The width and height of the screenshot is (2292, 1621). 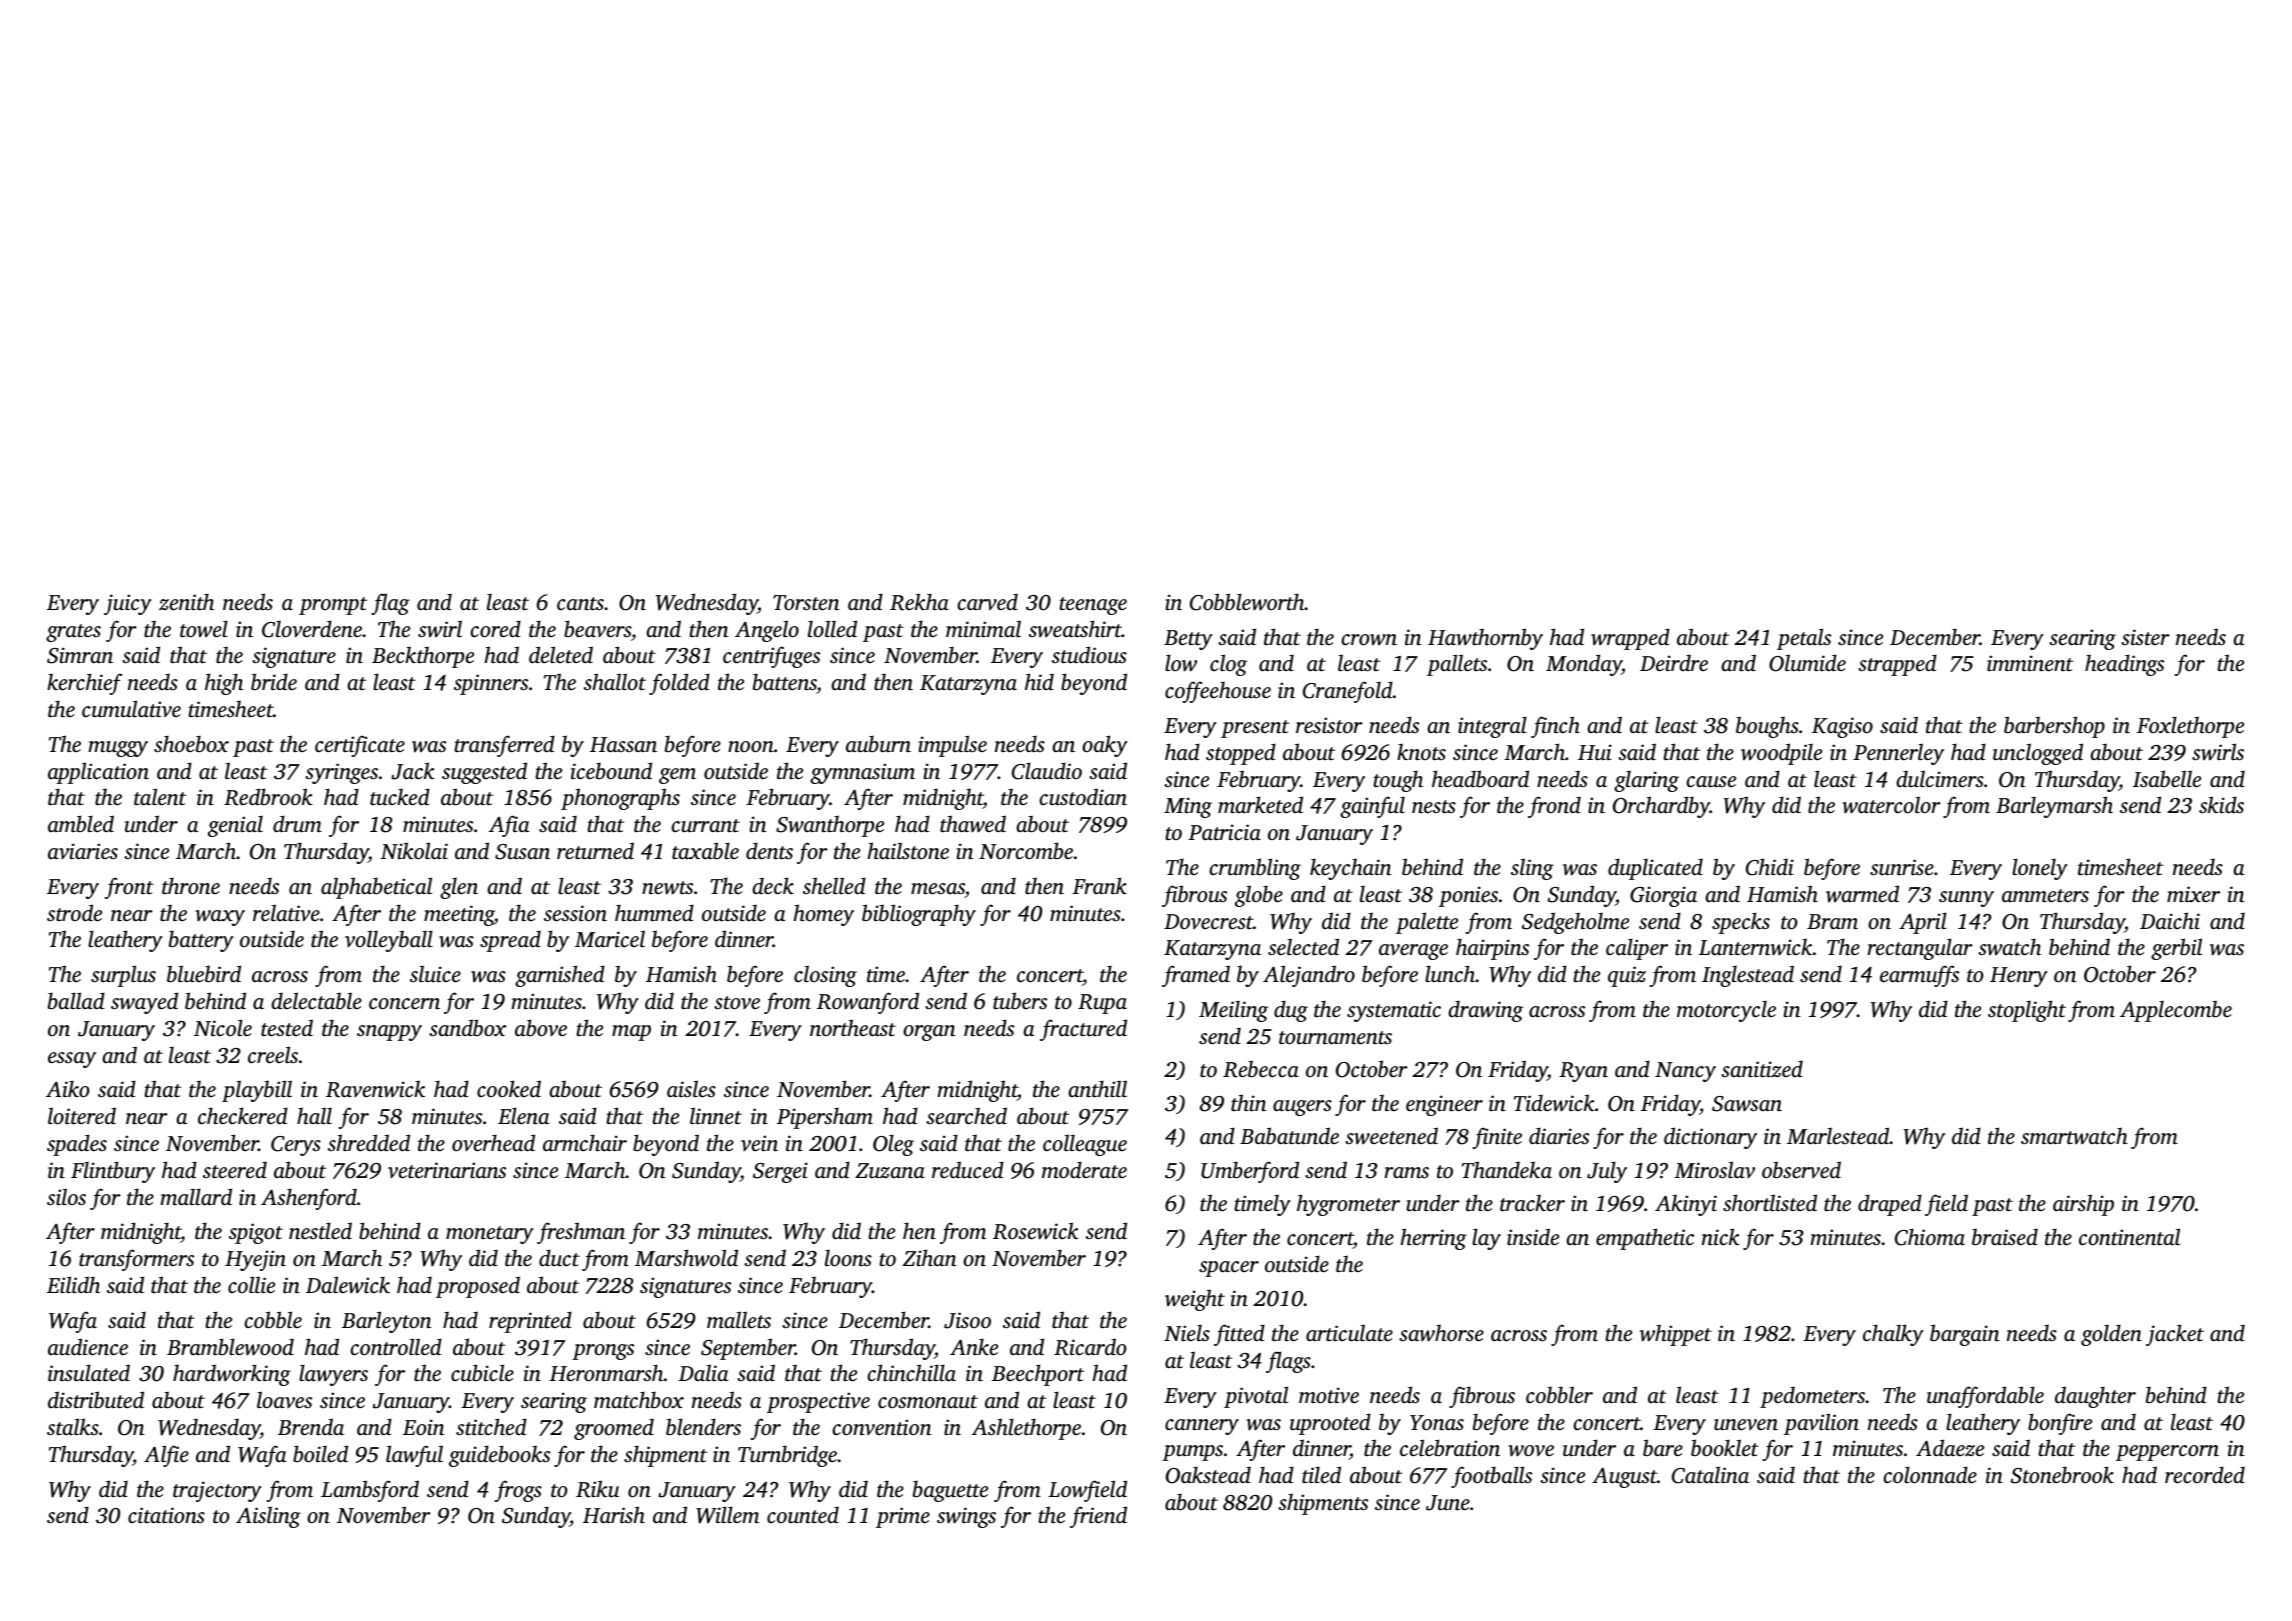 I want to click on citations, so click(x=166, y=1515).
